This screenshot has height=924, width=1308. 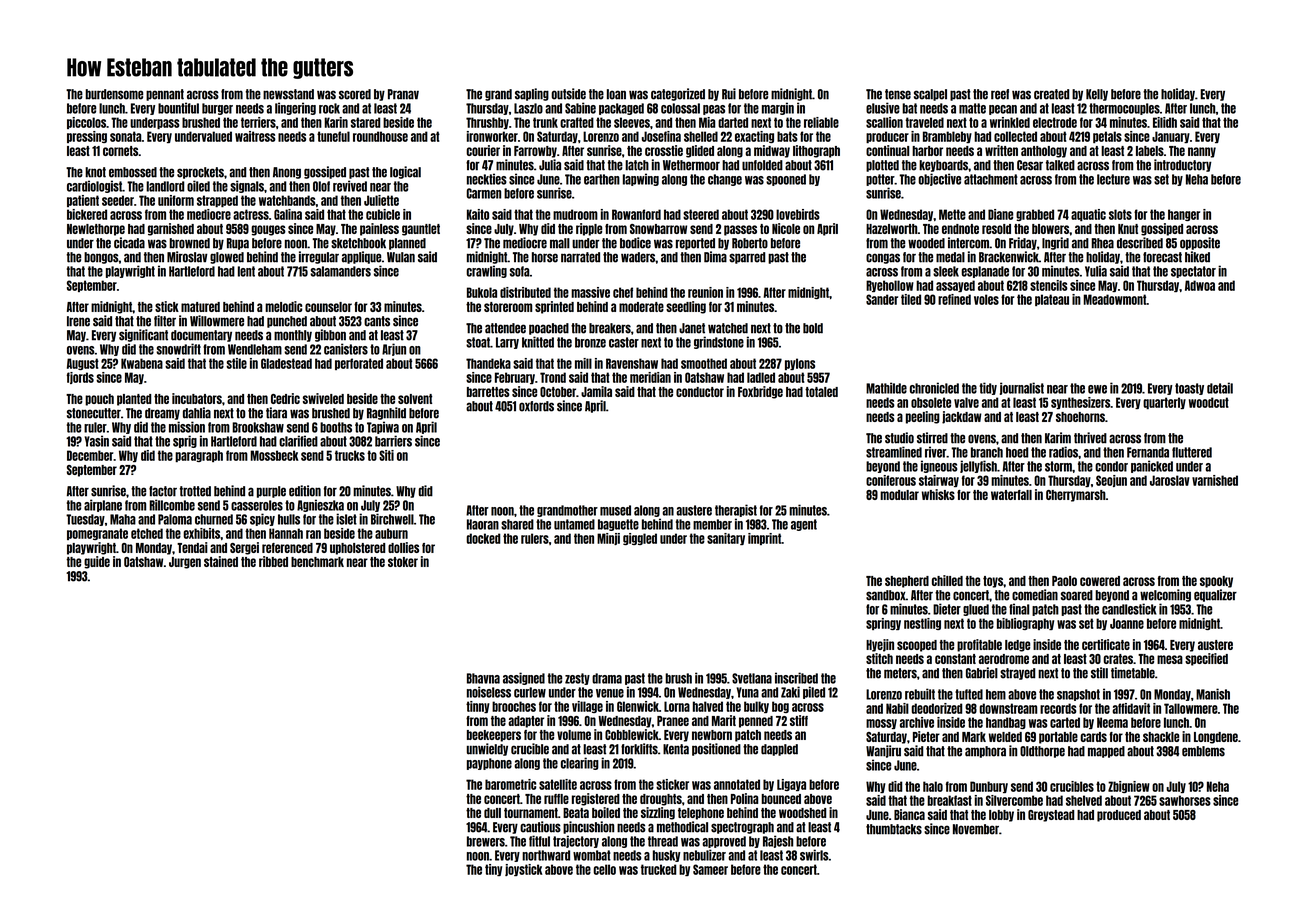 I want to click on tiny, so click(x=493, y=870).
